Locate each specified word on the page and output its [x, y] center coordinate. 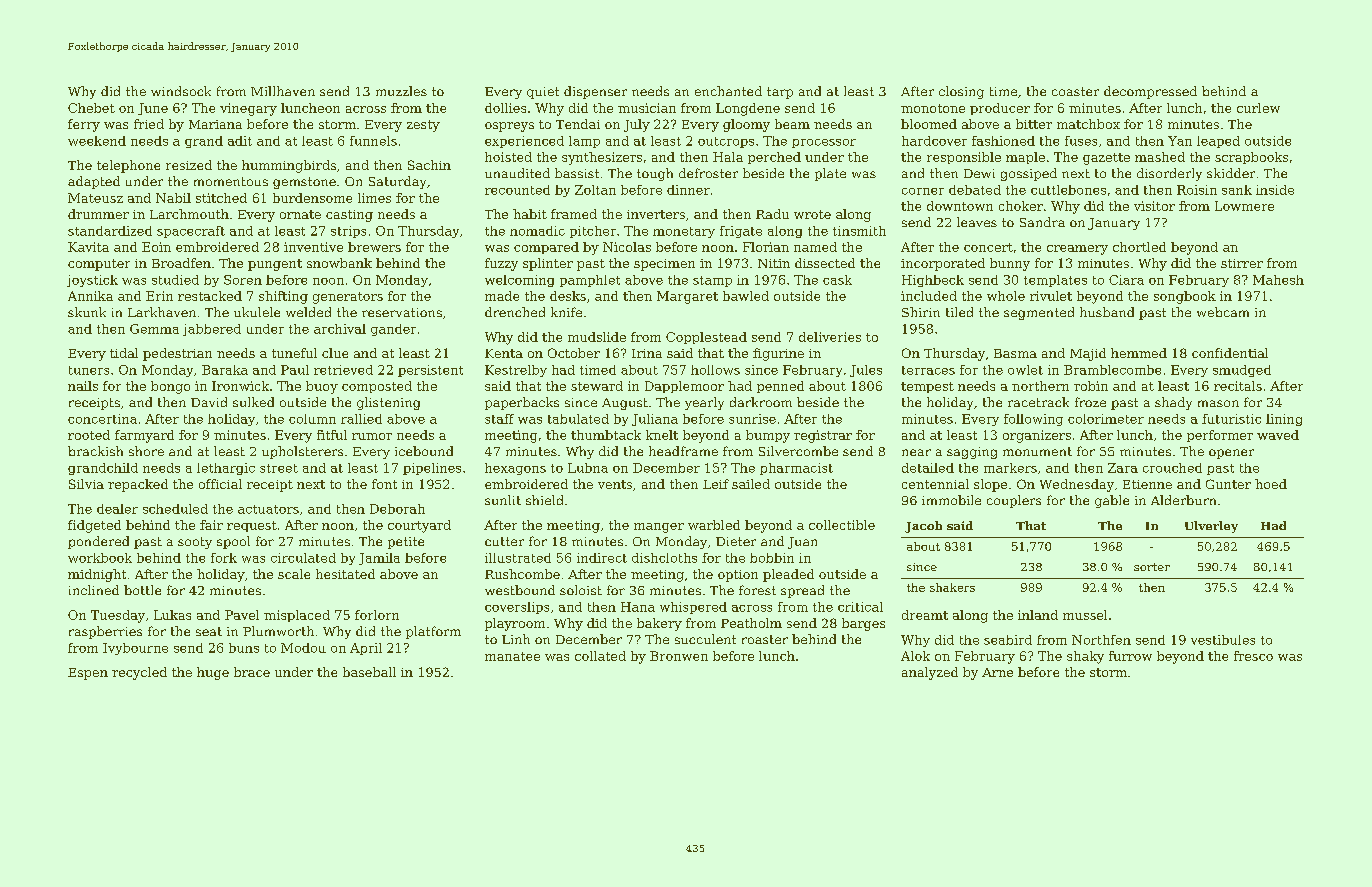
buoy [322, 387]
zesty [423, 126]
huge [213, 673]
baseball [369, 672]
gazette [1106, 159]
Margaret [687, 297]
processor [824, 143]
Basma [1015, 353]
